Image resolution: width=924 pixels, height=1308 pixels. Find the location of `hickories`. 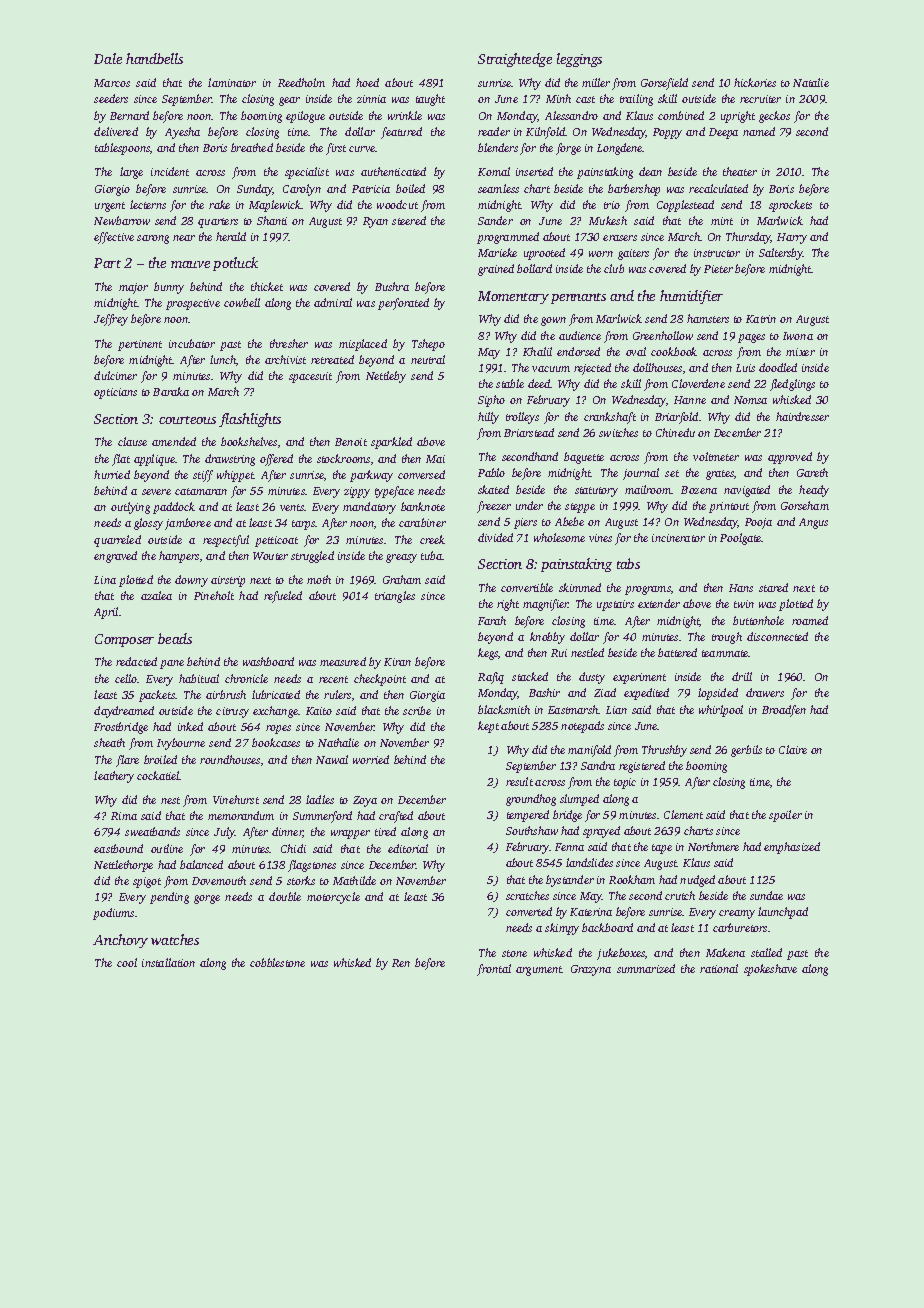

hickories is located at coordinates (755, 82).
